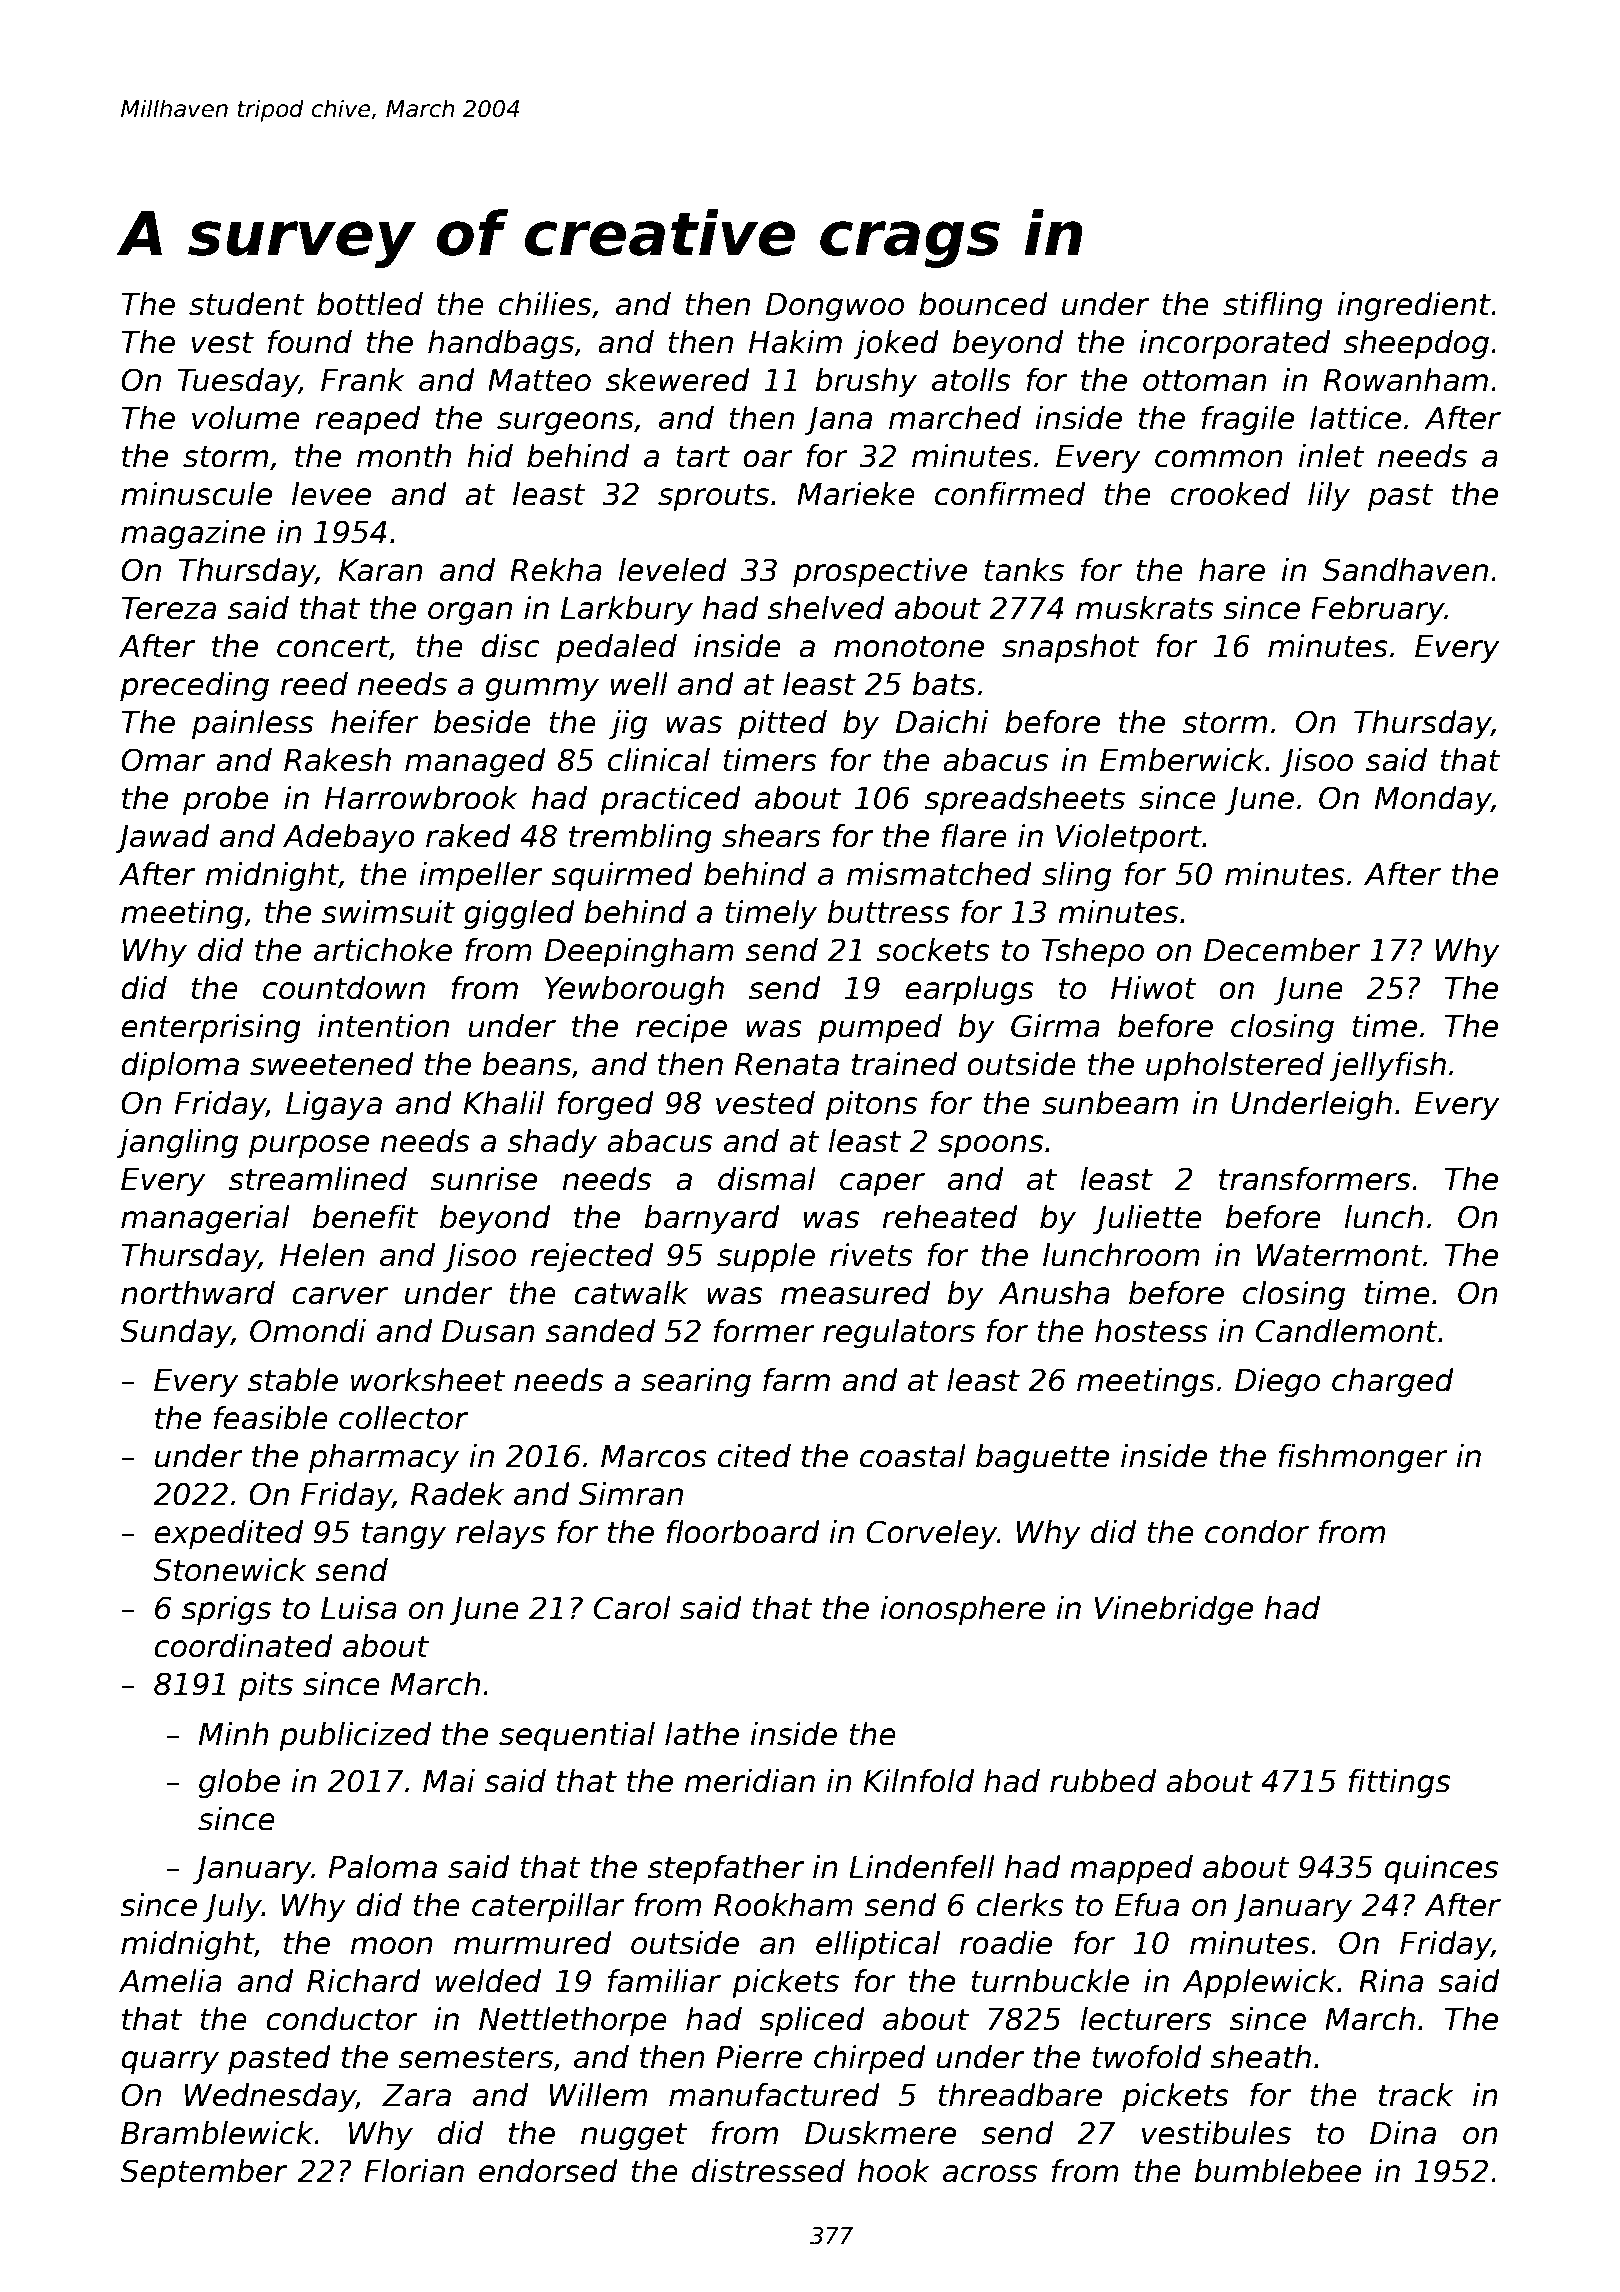 This image has height=2292, width=1620. Describe the element at coordinates (196, 494) in the image. I see `minuscule` at that location.
